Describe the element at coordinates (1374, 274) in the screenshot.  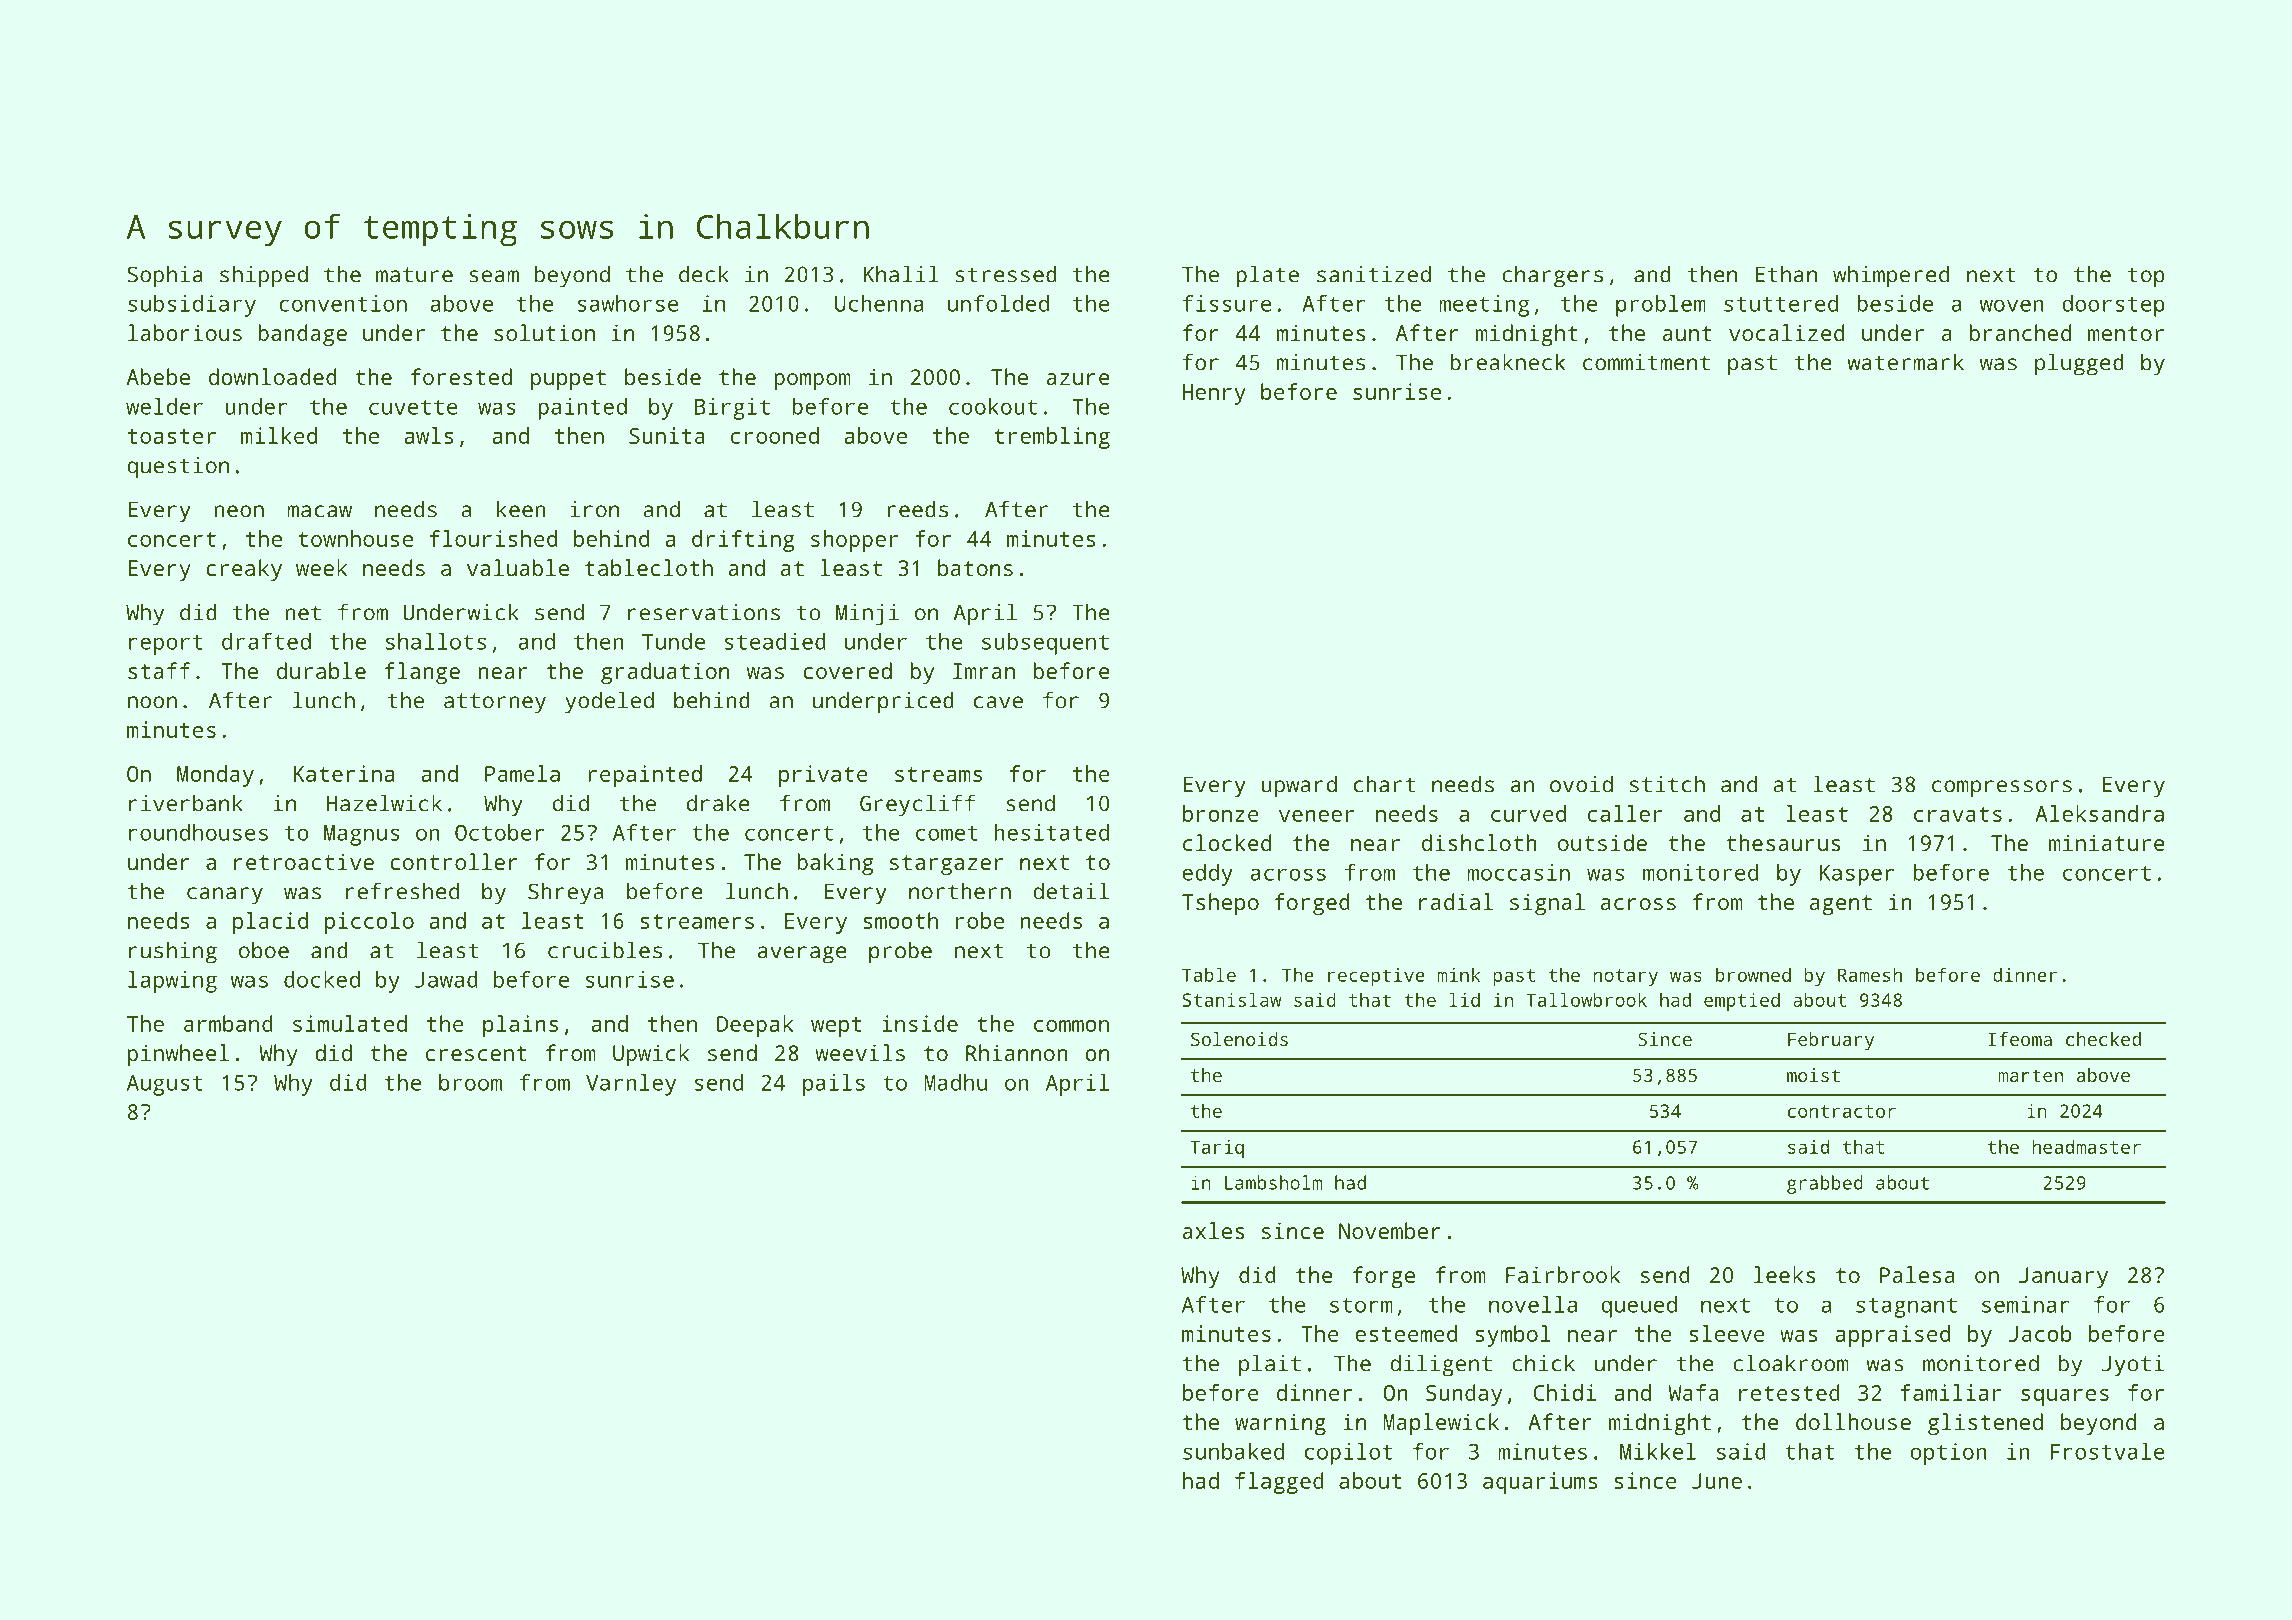
I see `sanitized` at that location.
